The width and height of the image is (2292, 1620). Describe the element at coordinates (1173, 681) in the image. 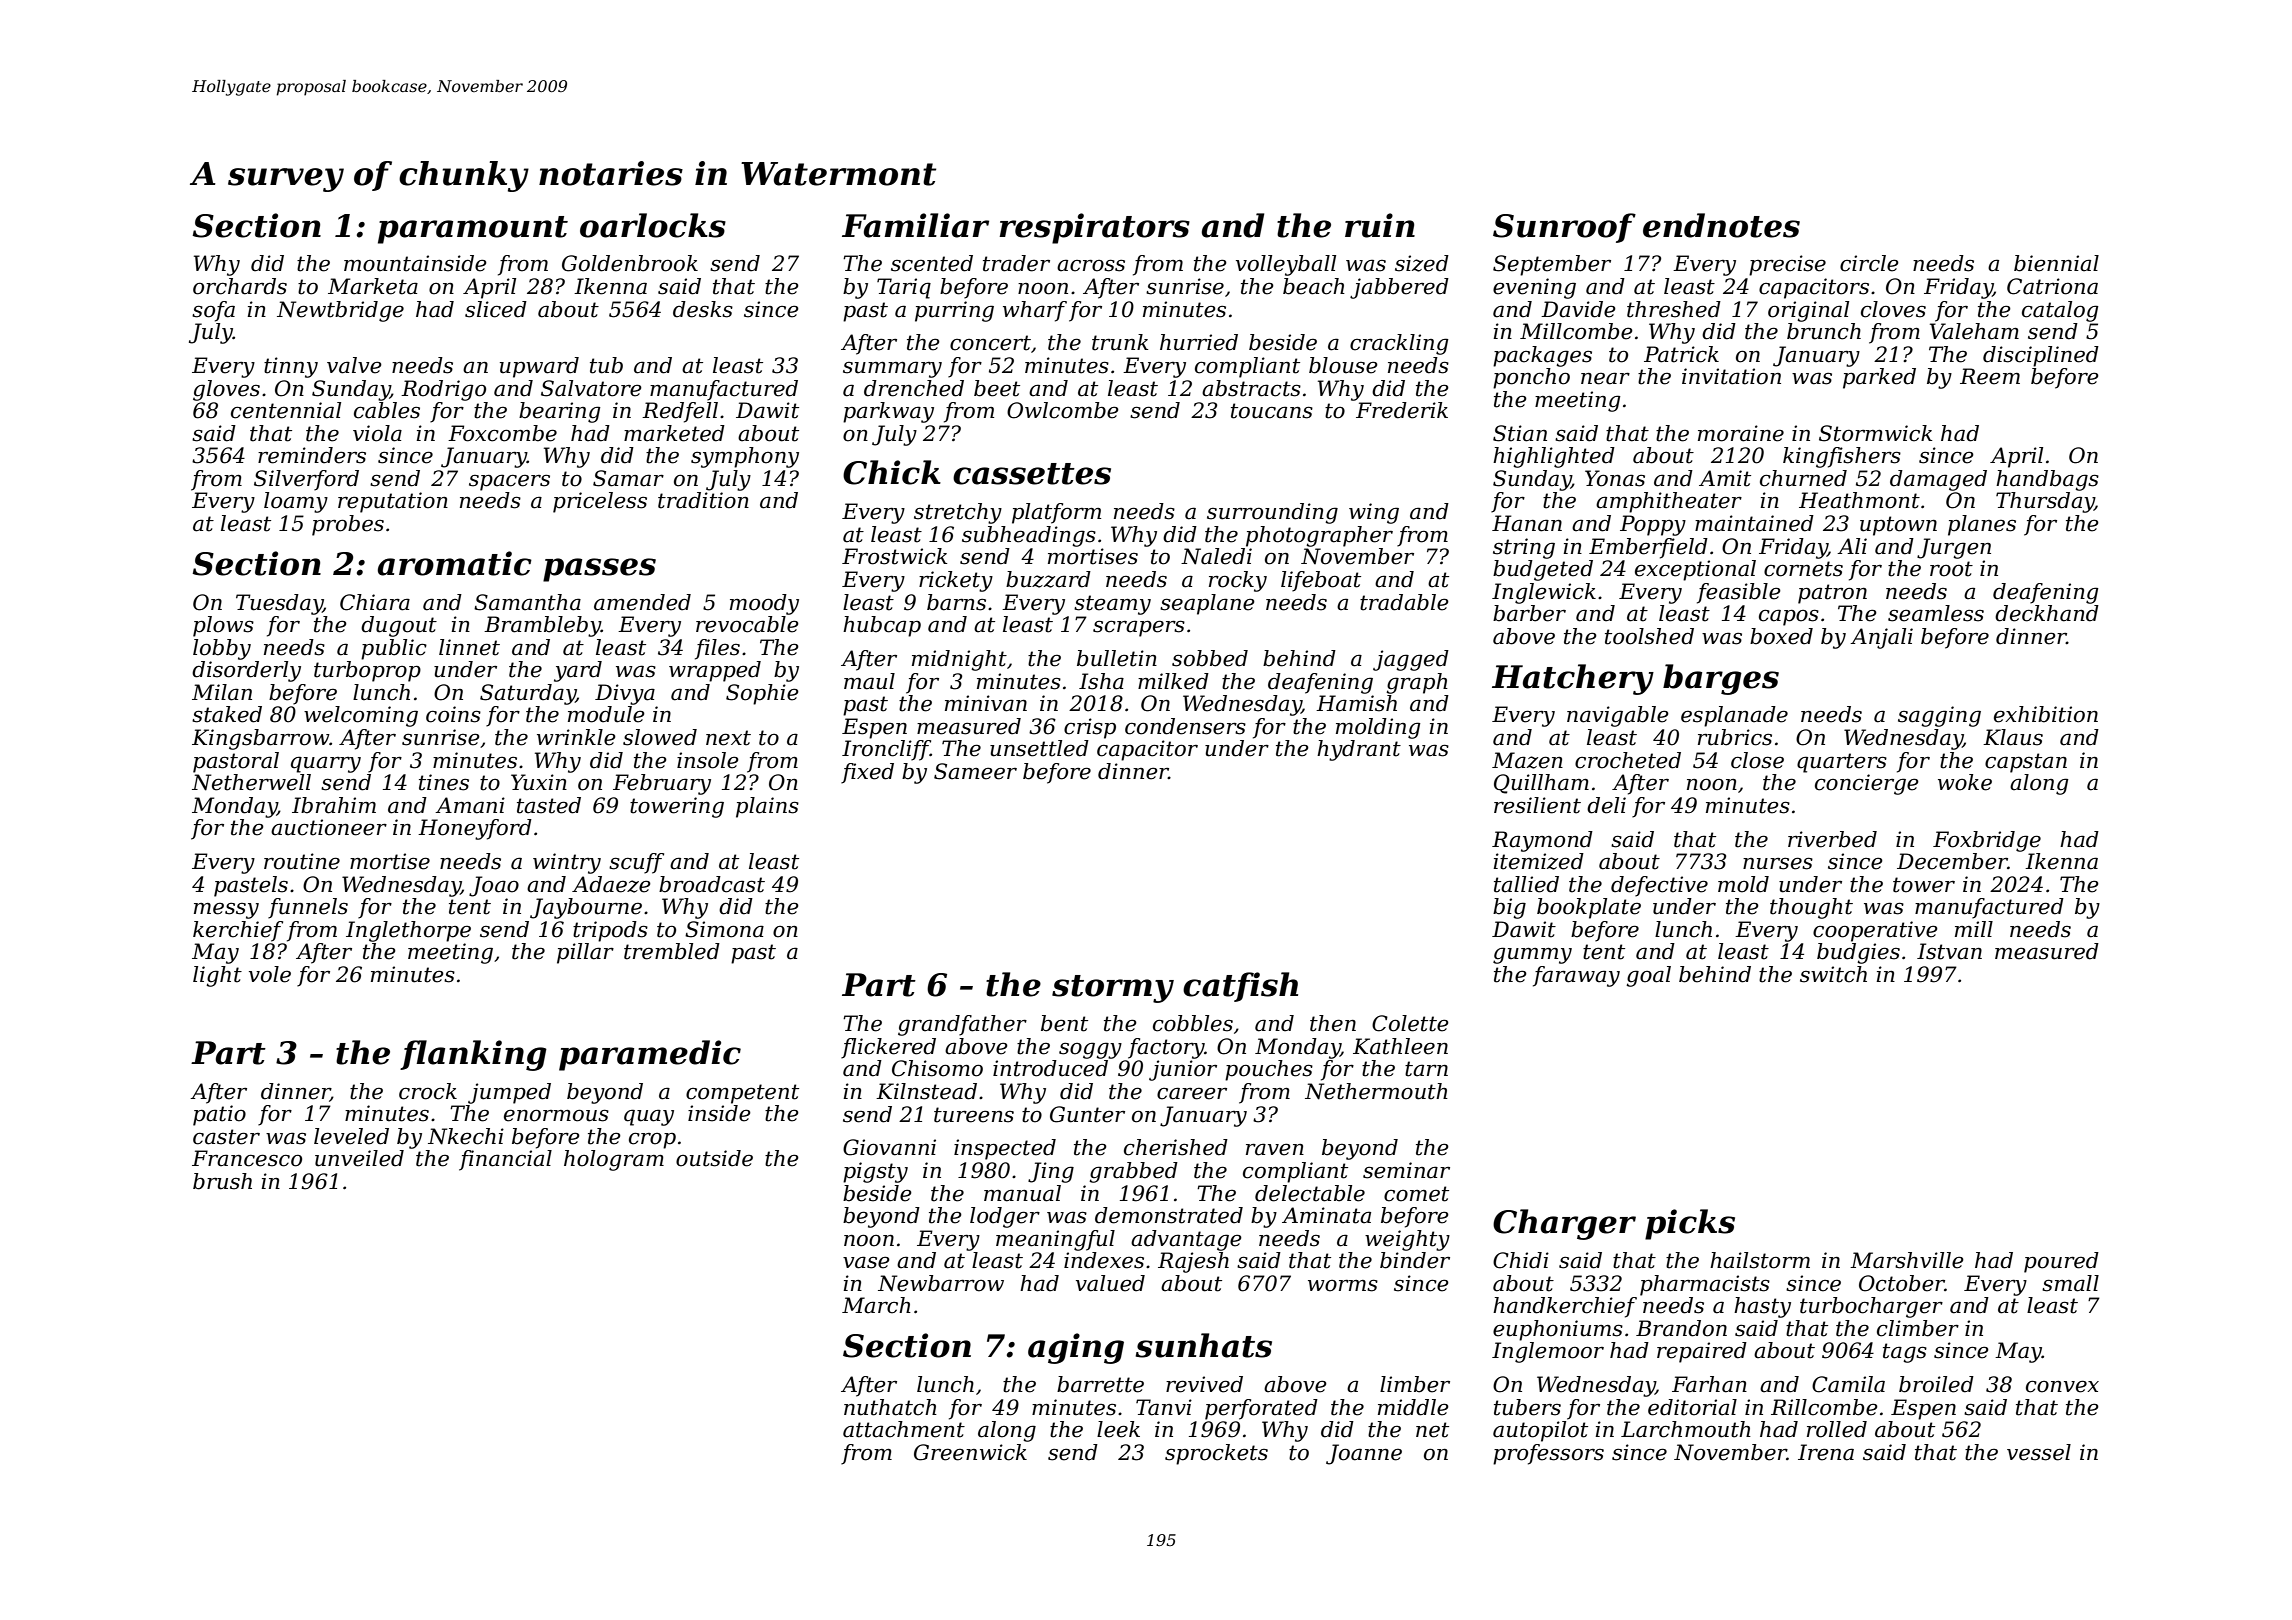

I see `milked` at that location.
